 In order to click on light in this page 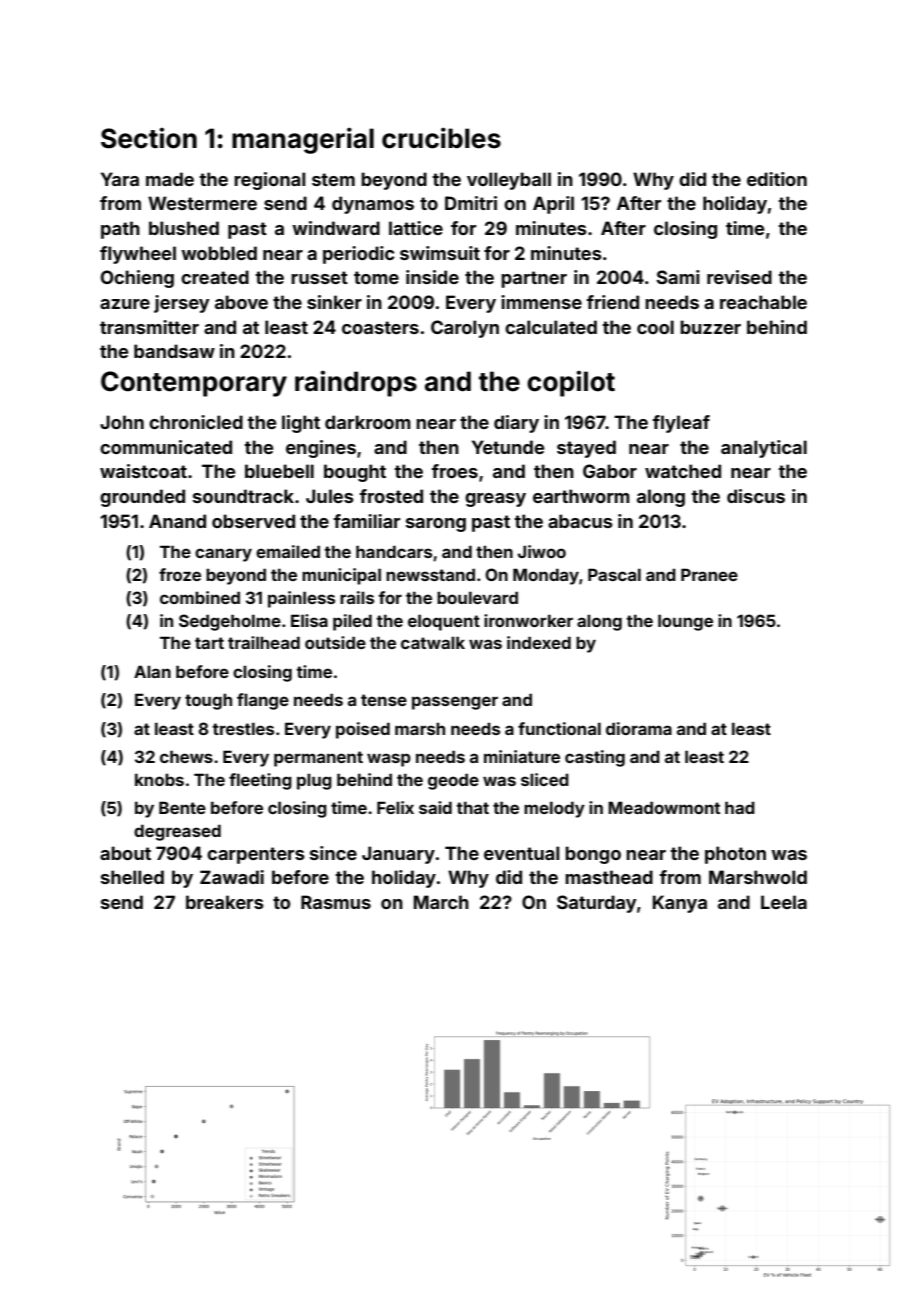, I will do `click(301, 424)`.
